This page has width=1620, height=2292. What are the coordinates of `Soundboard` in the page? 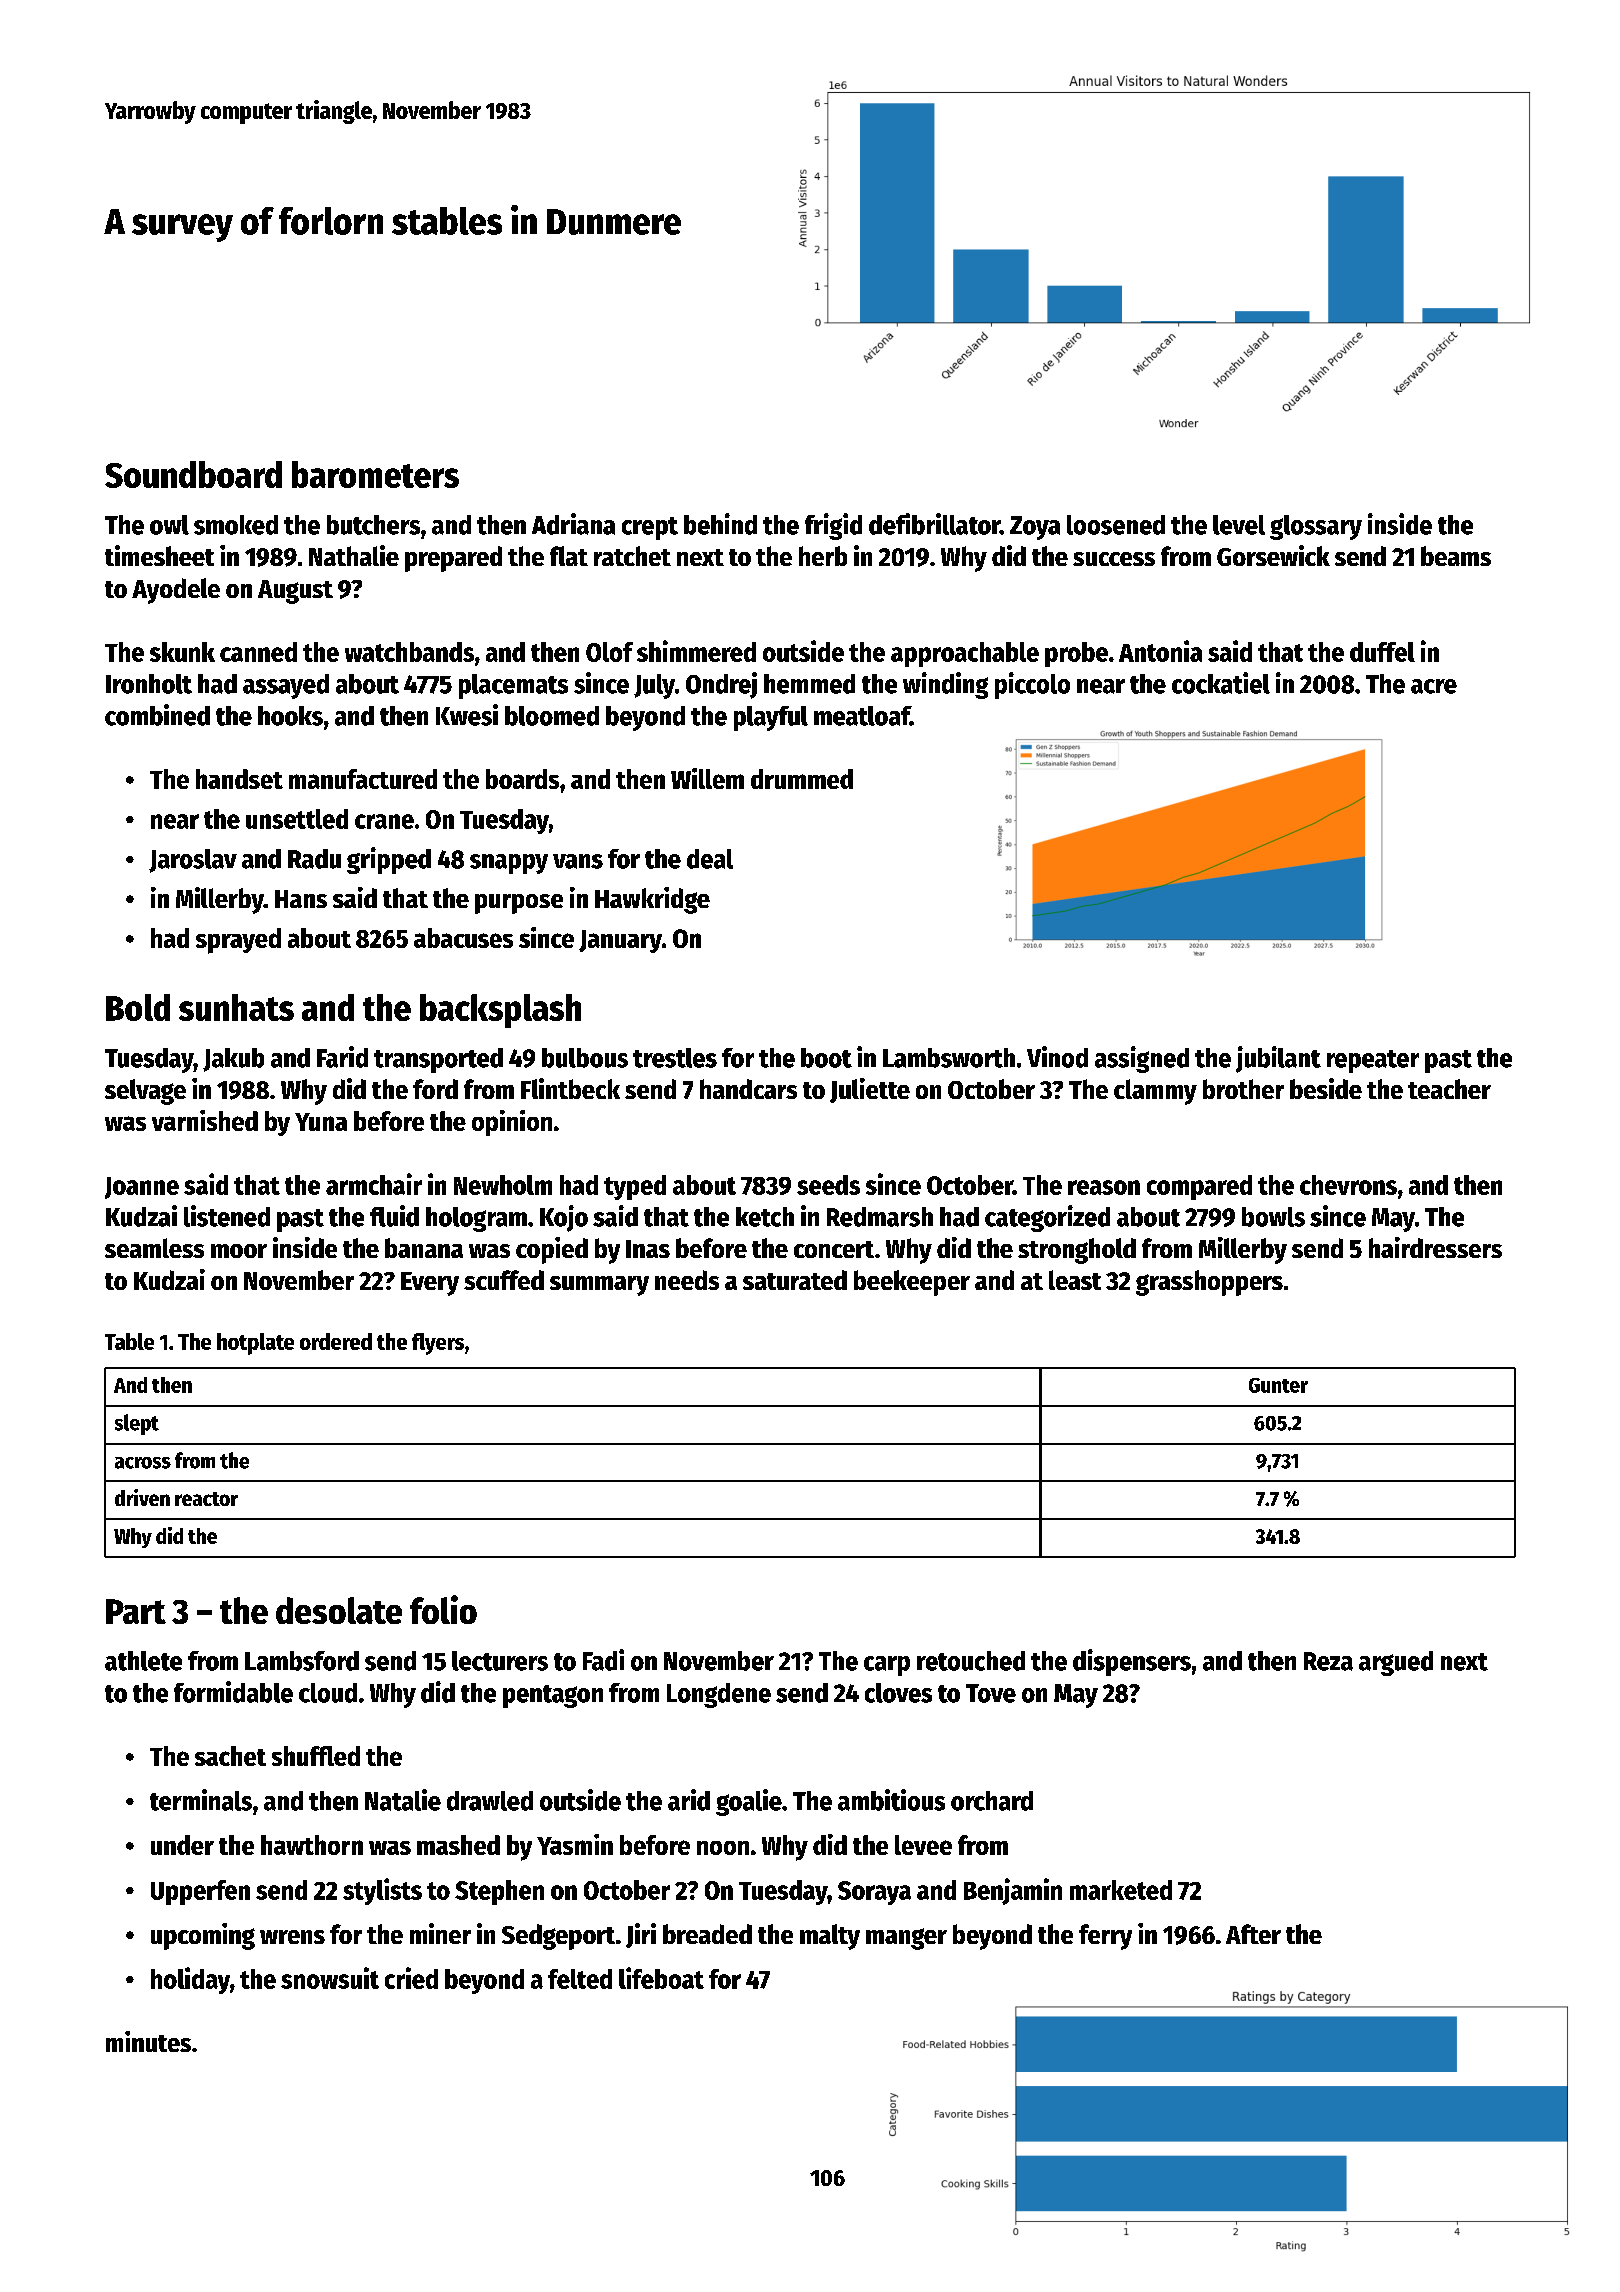 It's located at (193, 474).
